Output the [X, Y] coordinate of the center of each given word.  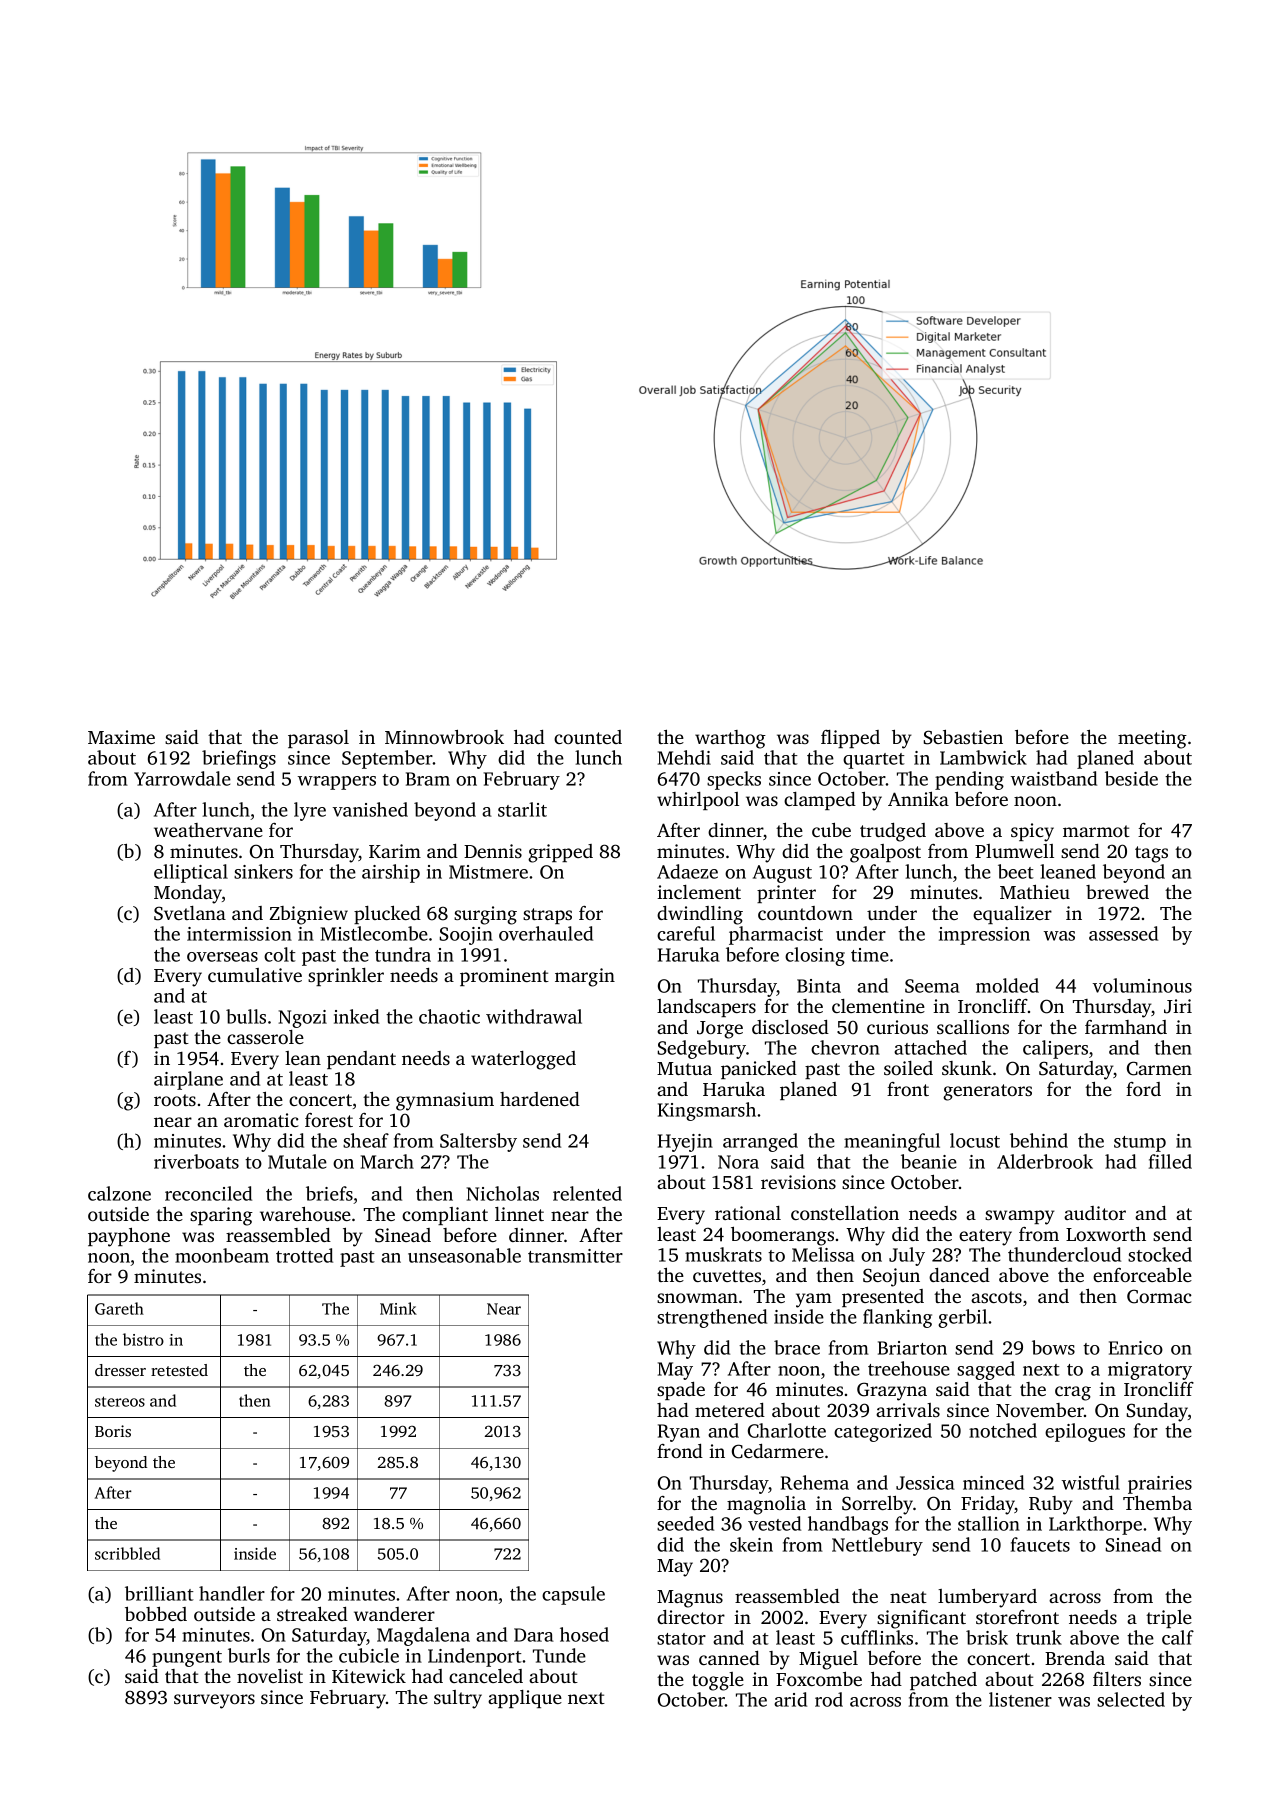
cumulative [255, 975]
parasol [318, 739]
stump [1140, 1144]
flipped [850, 739]
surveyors [214, 1701]
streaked [312, 1614]
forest [329, 1120]
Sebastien [963, 737]
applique [525, 1699]
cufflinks [877, 1637]
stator [681, 1639]
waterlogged [523, 1060]
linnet [519, 1214]
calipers [1055, 1049]
